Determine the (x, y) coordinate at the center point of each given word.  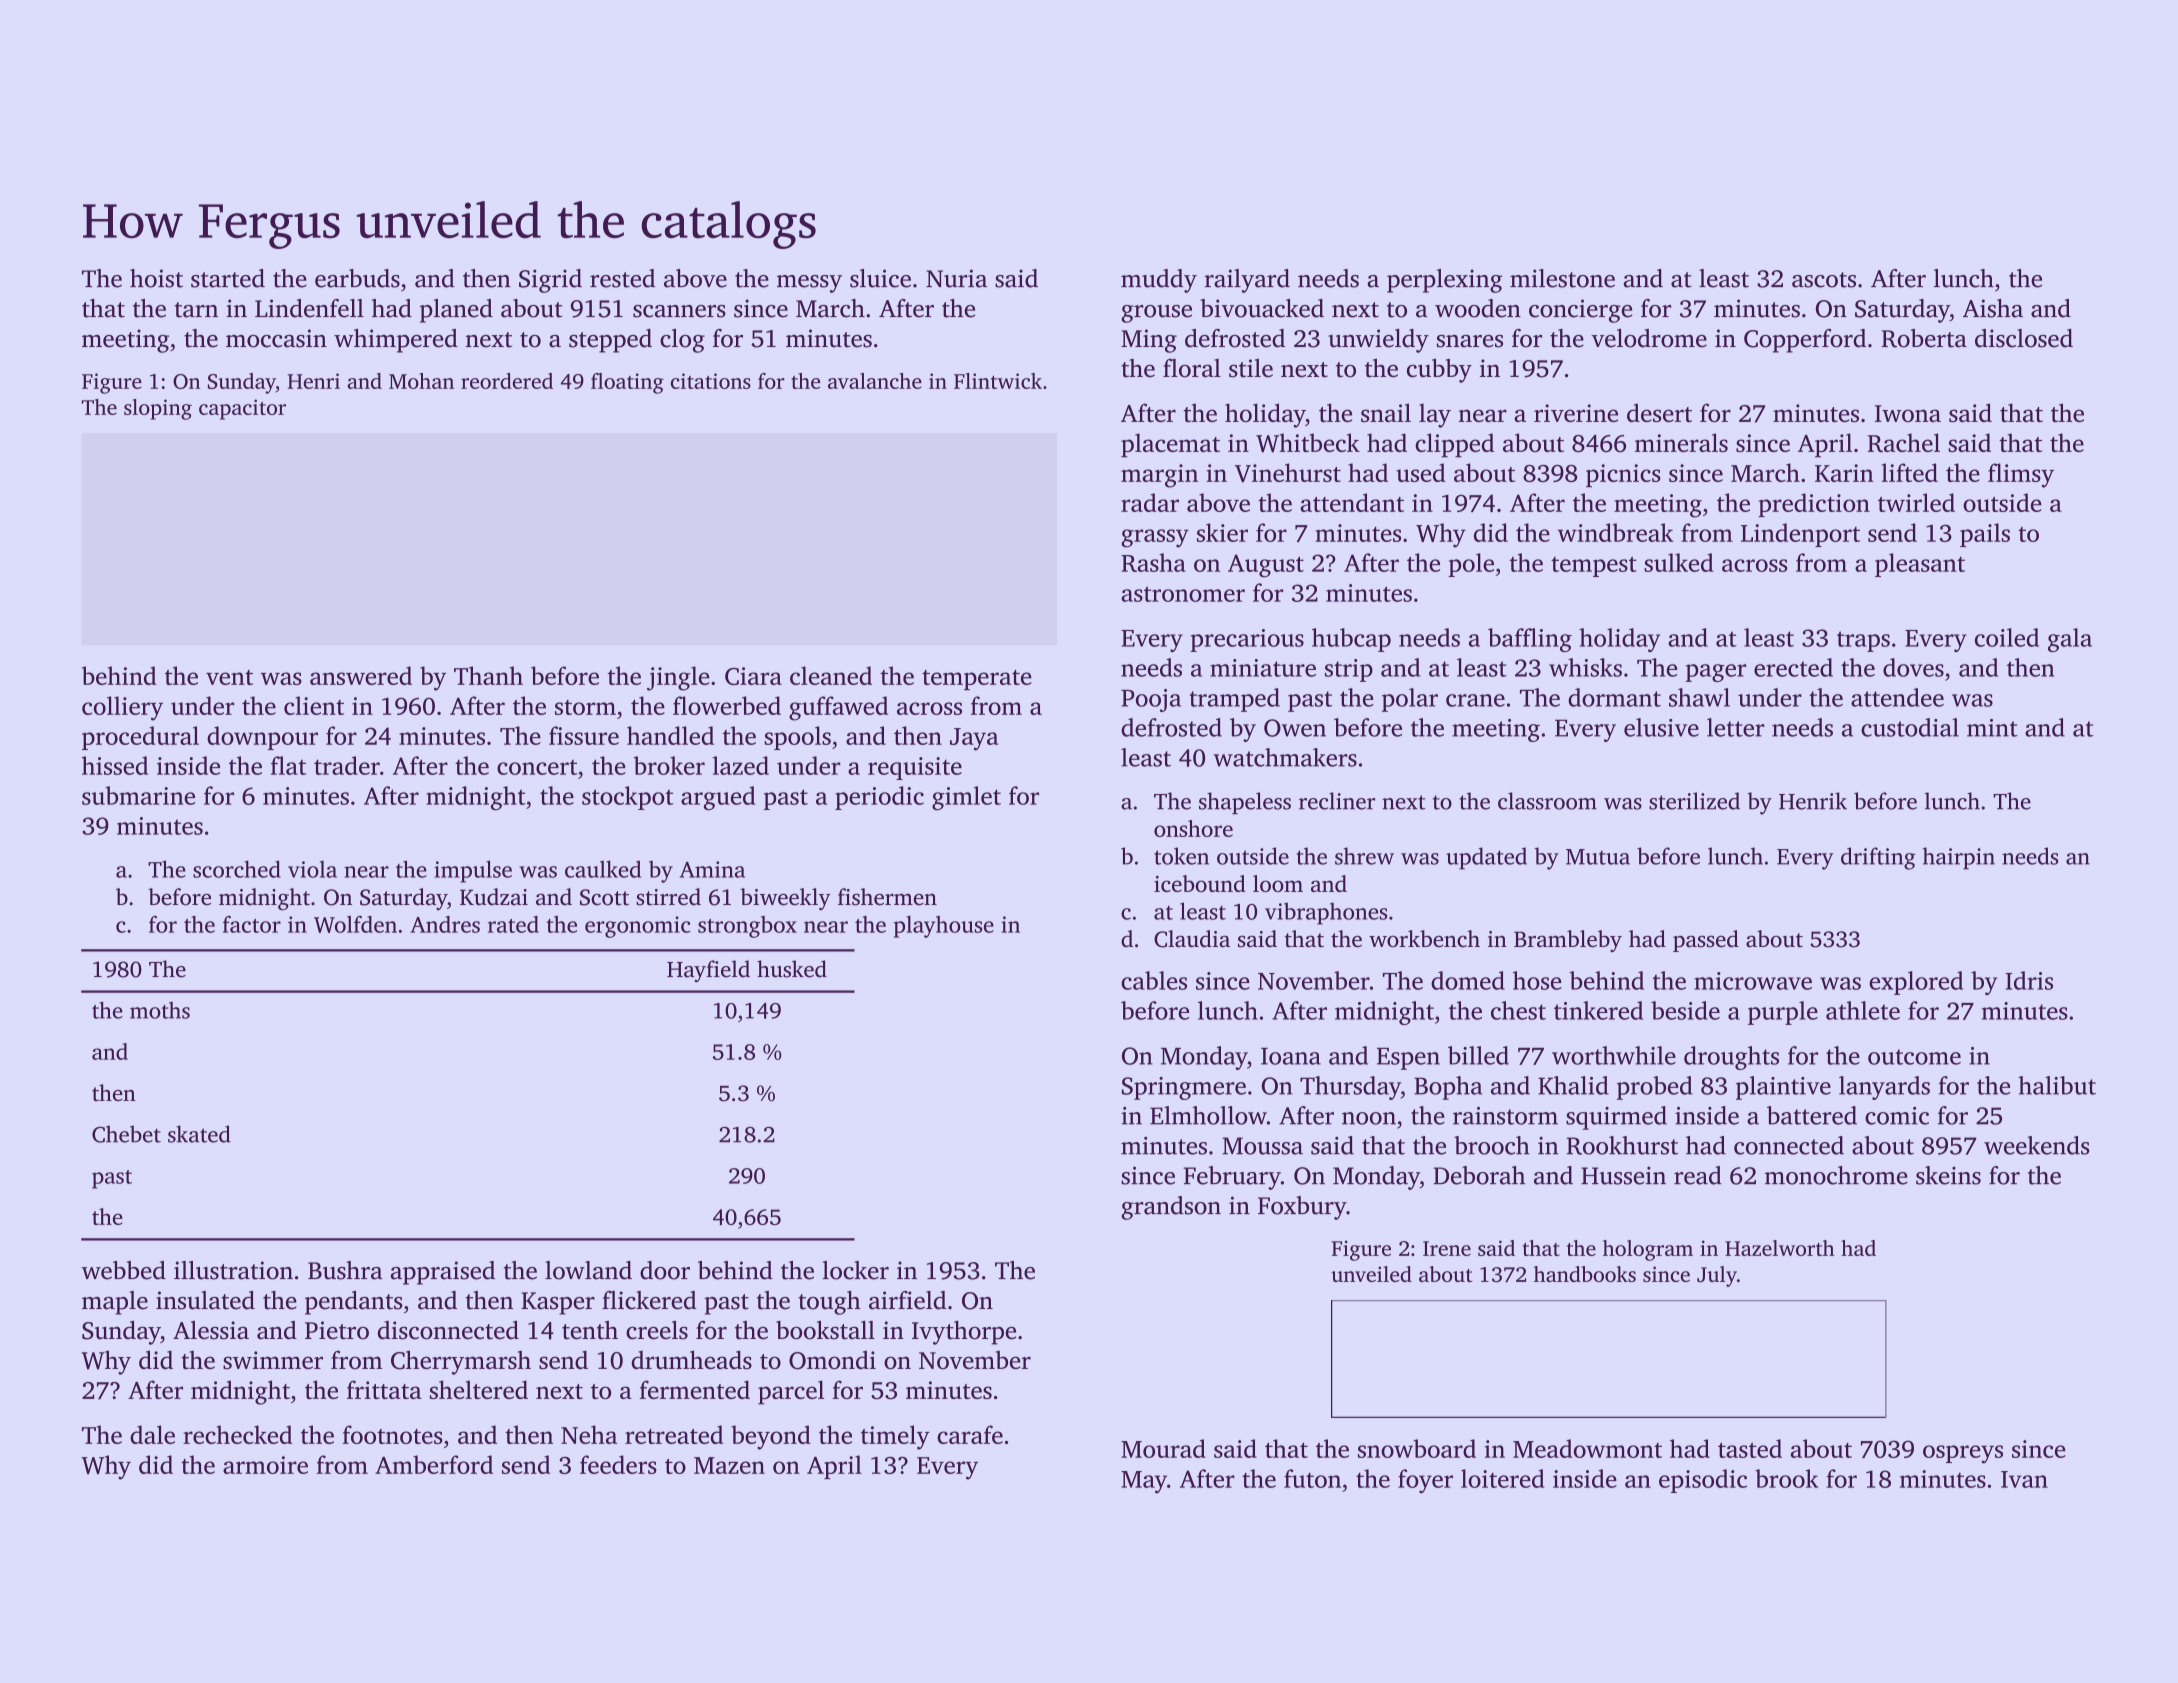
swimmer (273, 1360)
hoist (156, 278)
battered (1812, 1115)
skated (199, 1134)
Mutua (1598, 857)
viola (312, 869)
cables (1154, 980)
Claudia (1192, 939)
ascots (1824, 280)
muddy (1159, 281)
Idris (2029, 980)
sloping (158, 409)
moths (160, 1010)
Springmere (1184, 1088)
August (1266, 566)
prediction (1814, 505)
